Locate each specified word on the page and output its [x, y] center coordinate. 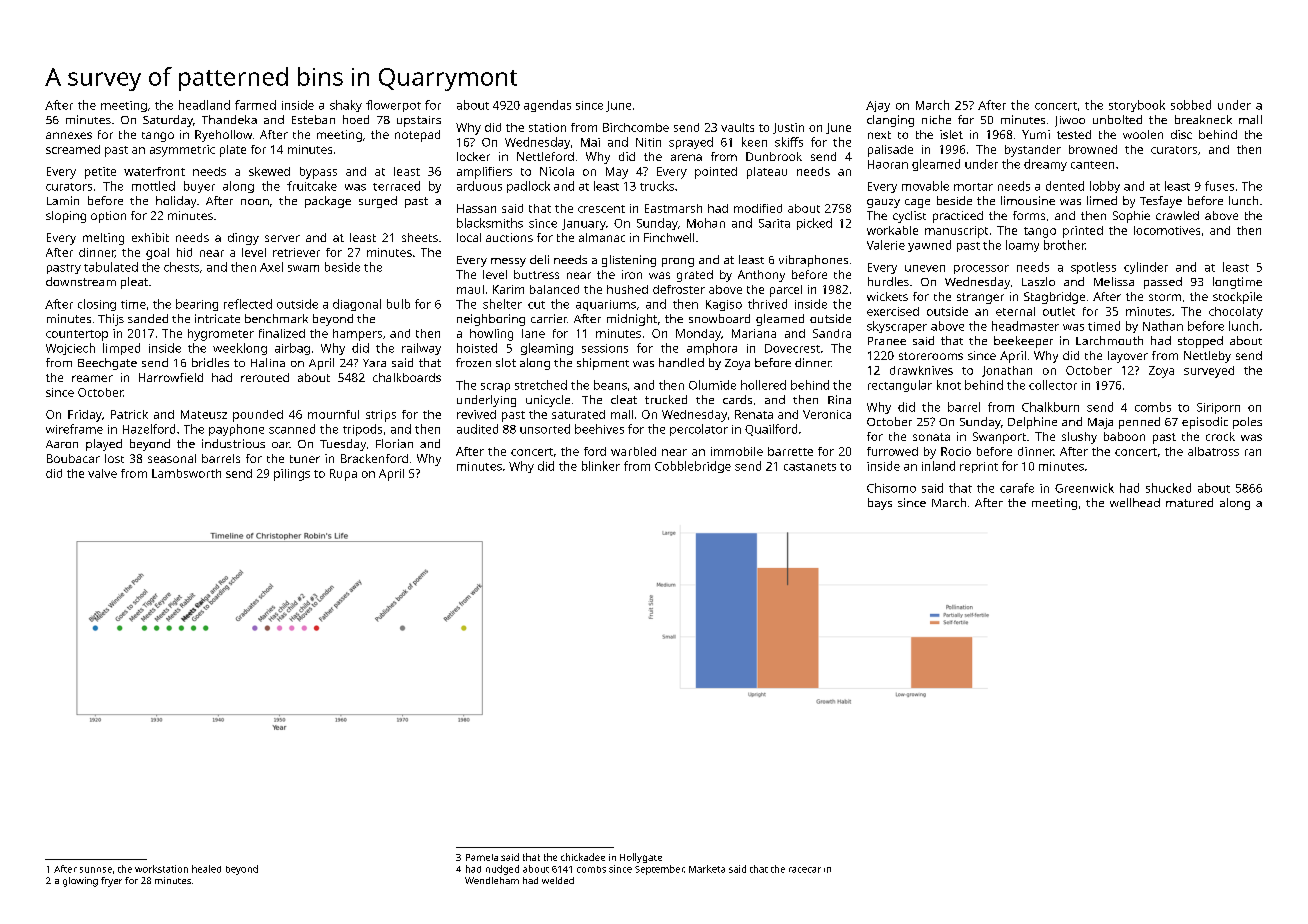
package [328, 202]
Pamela [482, 857]
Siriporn [1218, 408]
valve [102, 473]
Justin [788, 128]
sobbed [1191, 105]
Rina [839, 399]
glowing [80, 882]
